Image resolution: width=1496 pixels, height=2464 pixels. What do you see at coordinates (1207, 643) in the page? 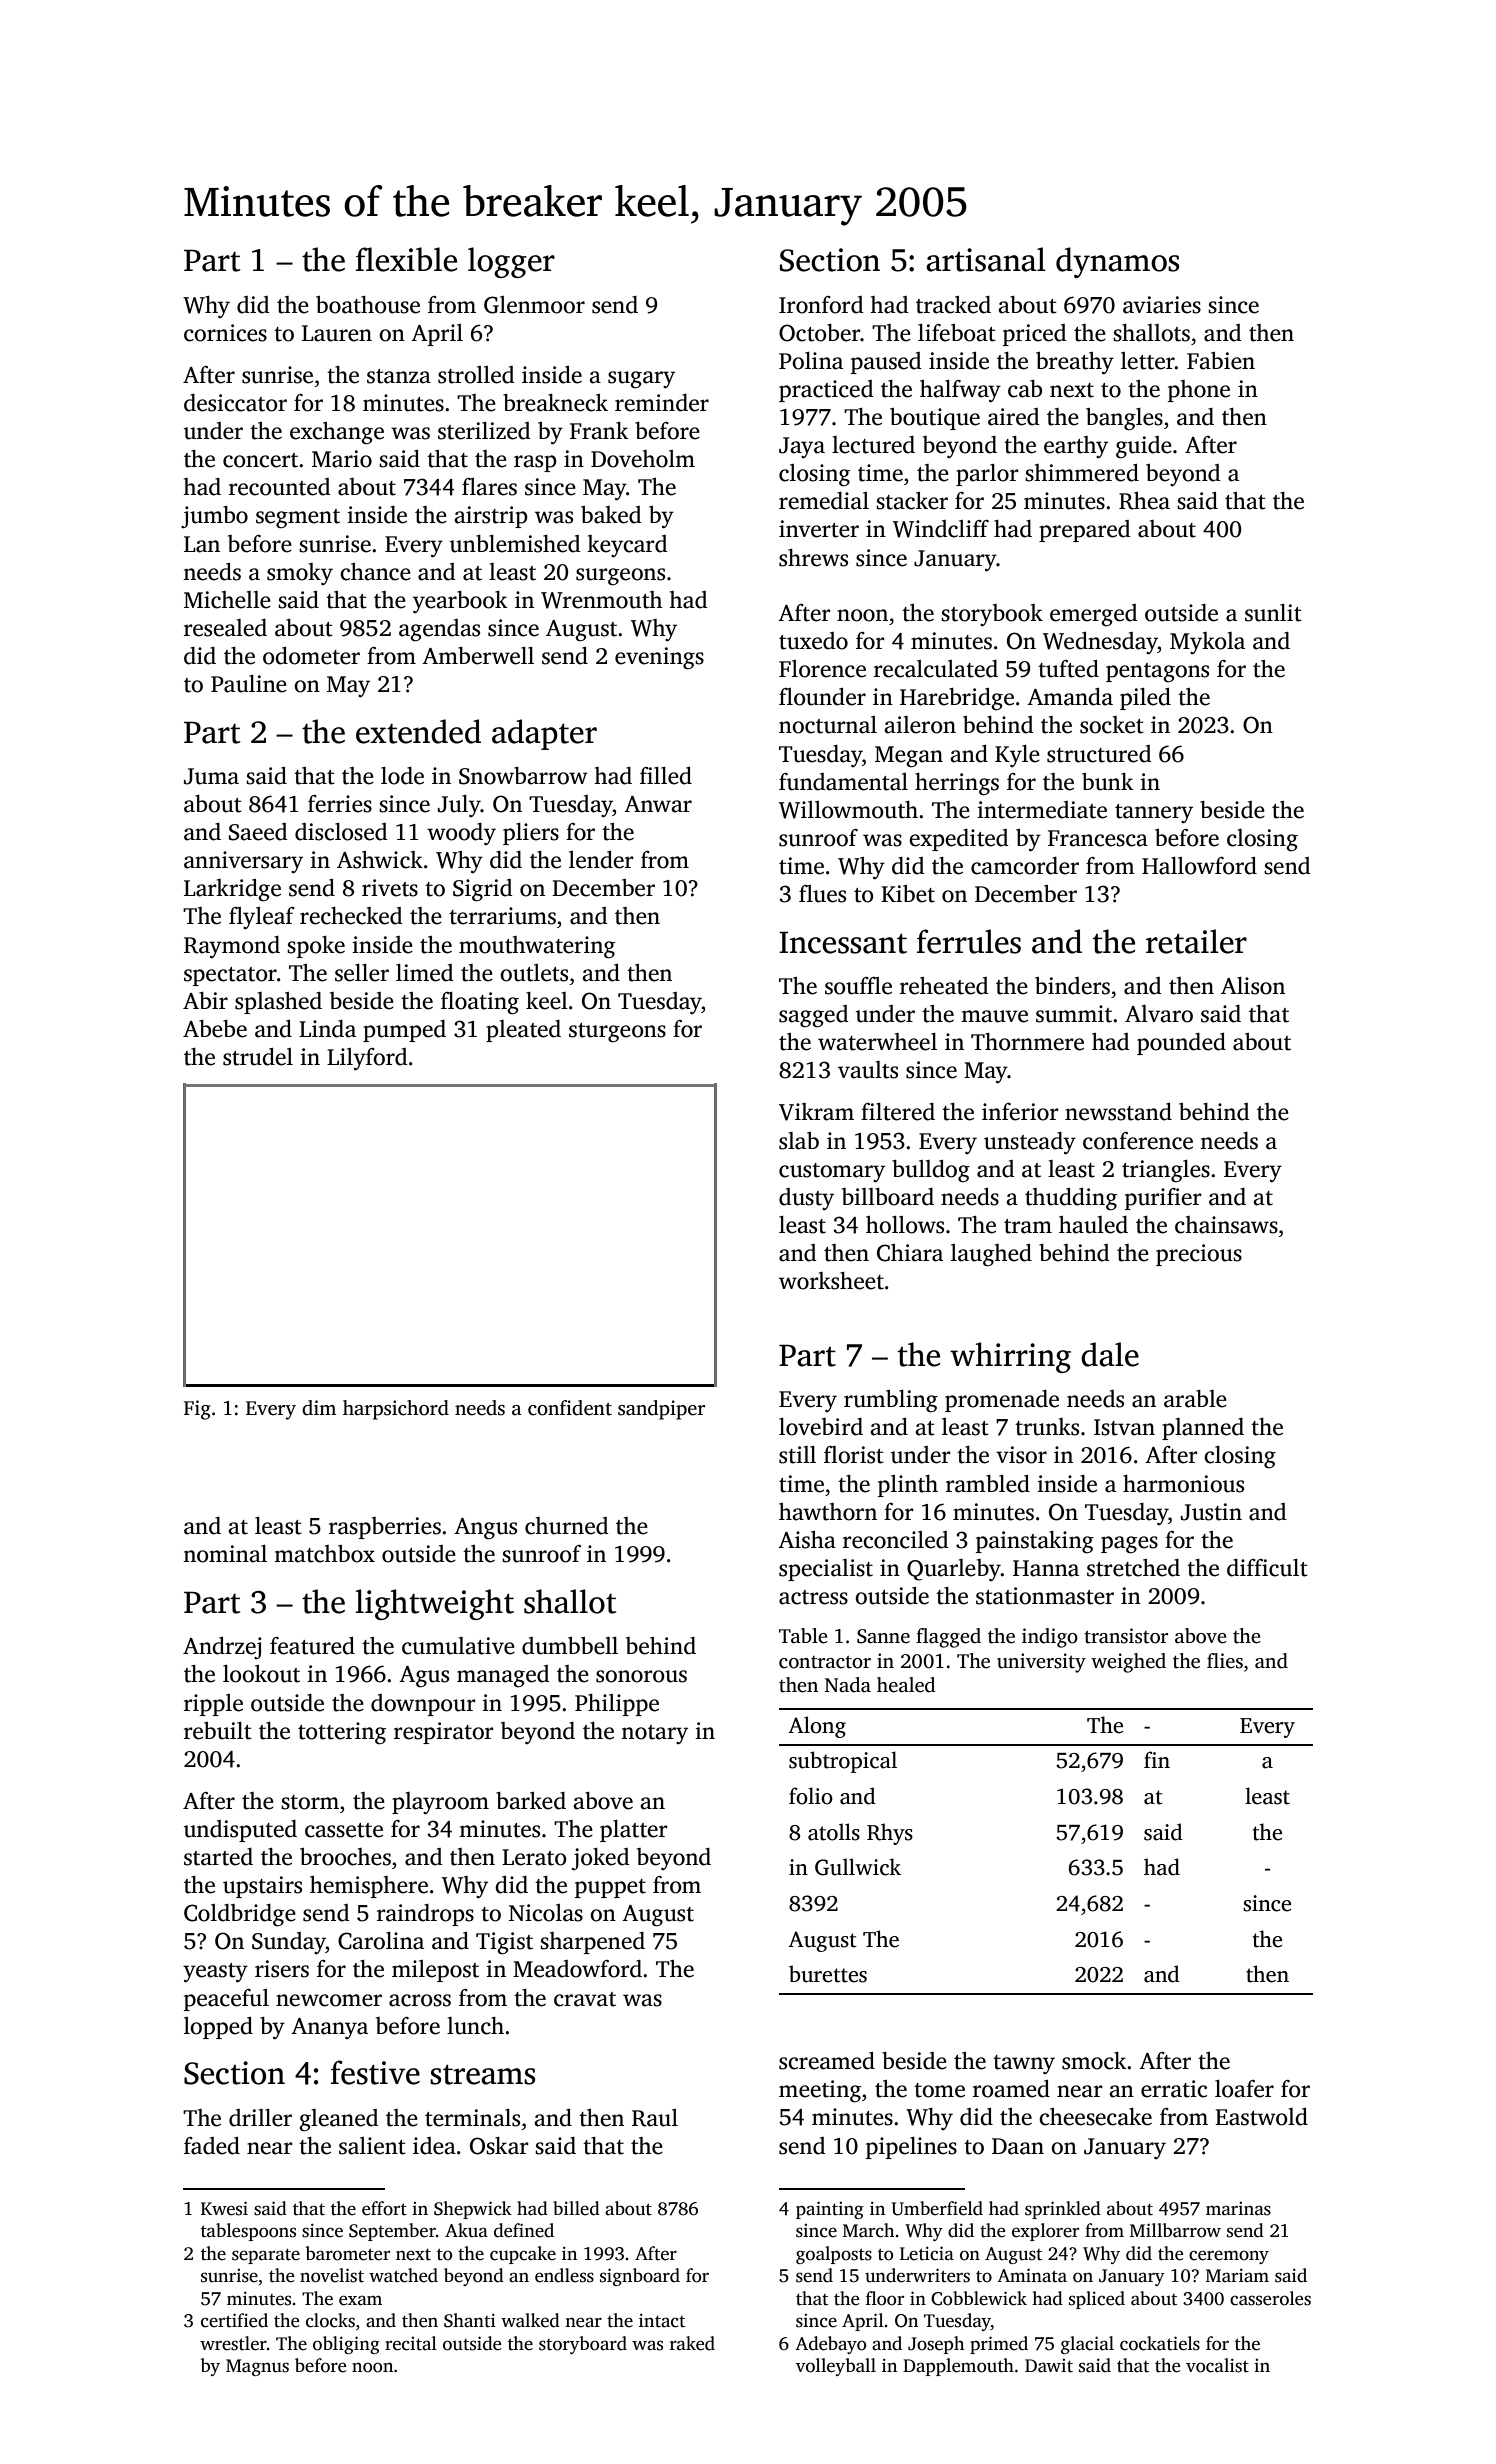
I see `Mykola` at bounding box center [1207, 643].
